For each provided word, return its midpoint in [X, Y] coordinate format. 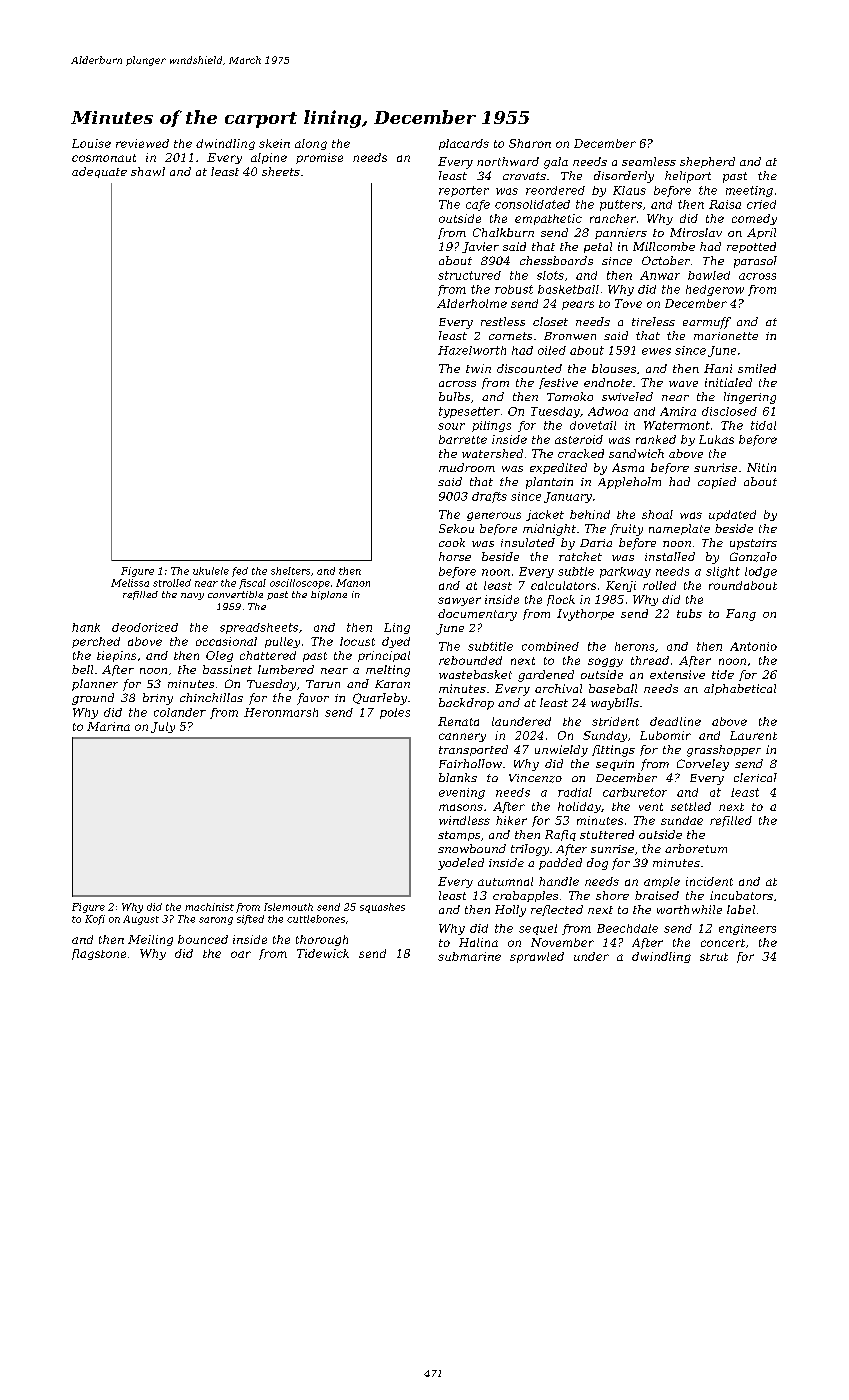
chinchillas [211, 697]
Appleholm [629, 483]
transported [473, 750]
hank [86, 627]
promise [319, 158]
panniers [621, 233]
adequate [99, 172]
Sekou [456, 528]
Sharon [530, 143]
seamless [649, 161]
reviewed [142, 143]
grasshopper [724, 751]
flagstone [99, 954]
